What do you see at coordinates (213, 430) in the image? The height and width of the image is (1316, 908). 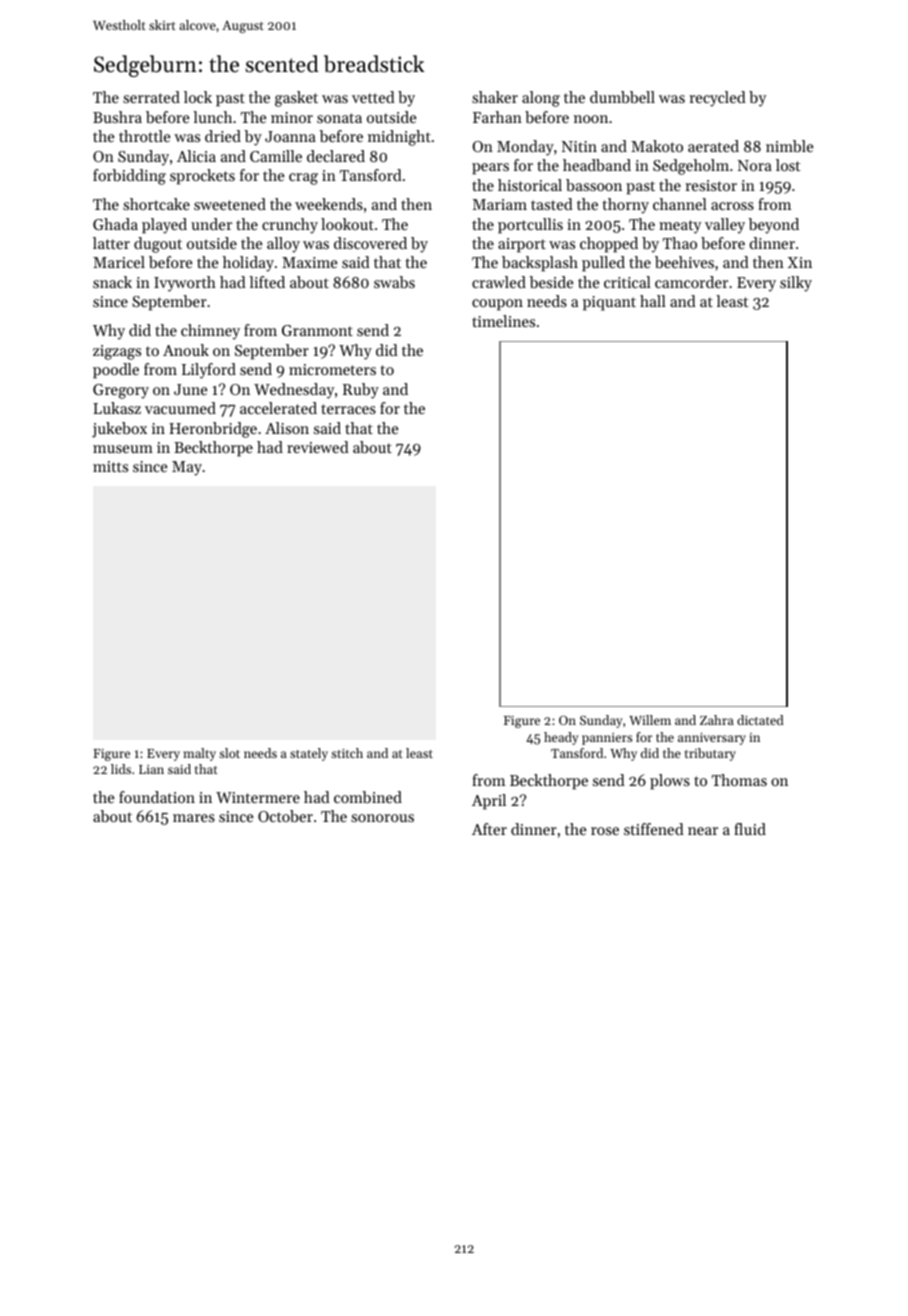 I see `Heronbridge` at bounding box center [213, 430].
